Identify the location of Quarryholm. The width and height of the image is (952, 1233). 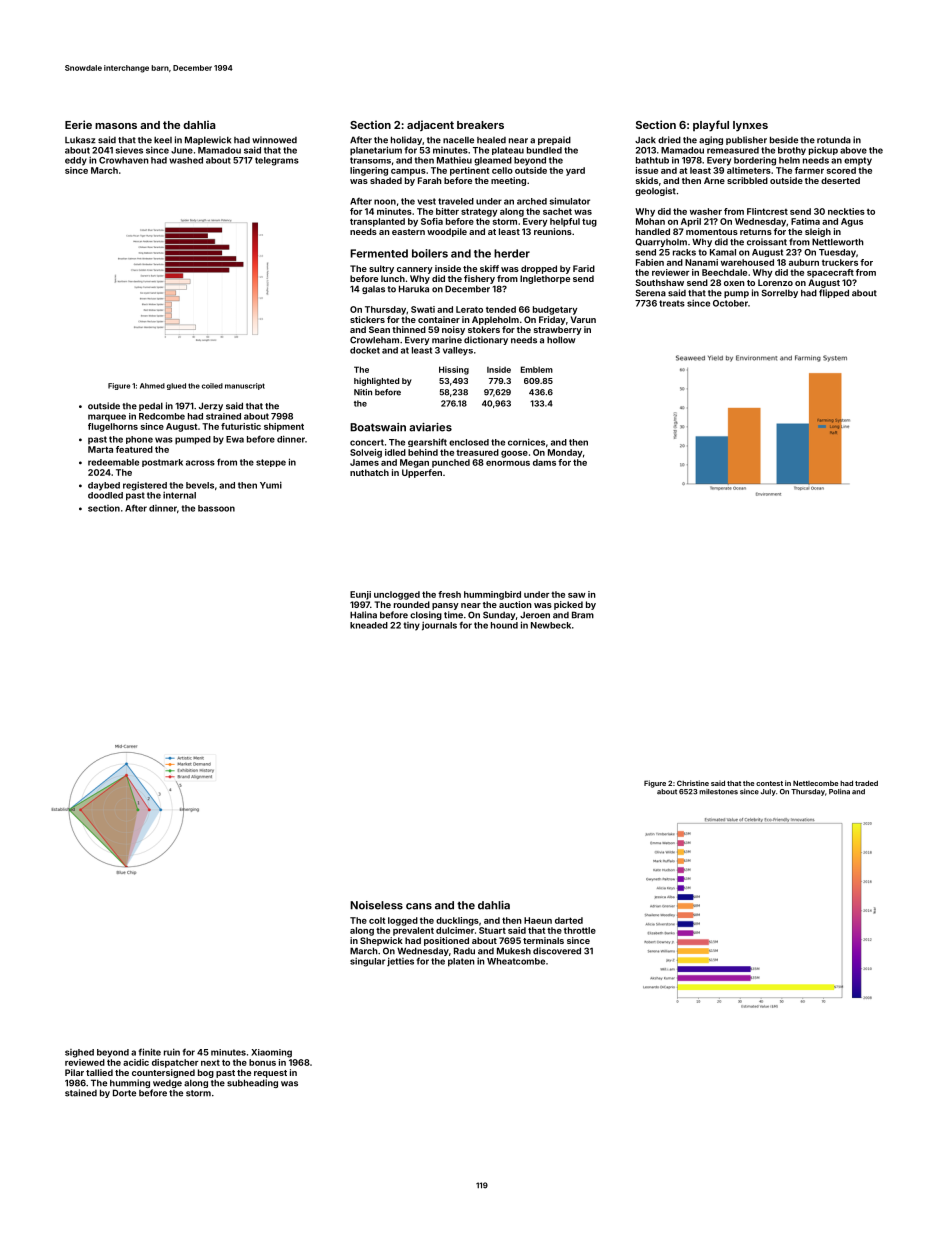
(661, 242).
